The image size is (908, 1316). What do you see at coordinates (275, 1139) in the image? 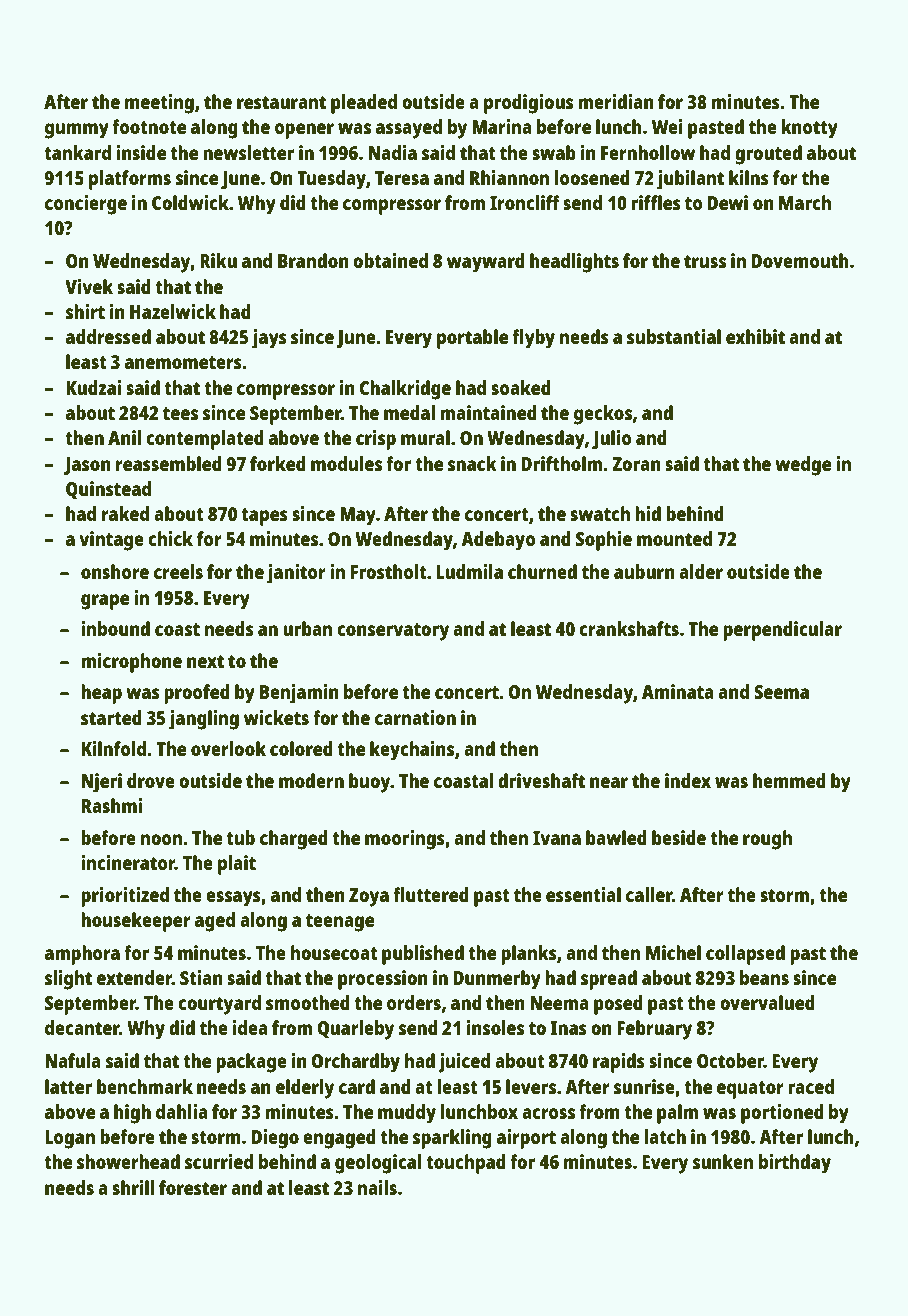
I see `Diego` at bounding box center [275, 1139].
